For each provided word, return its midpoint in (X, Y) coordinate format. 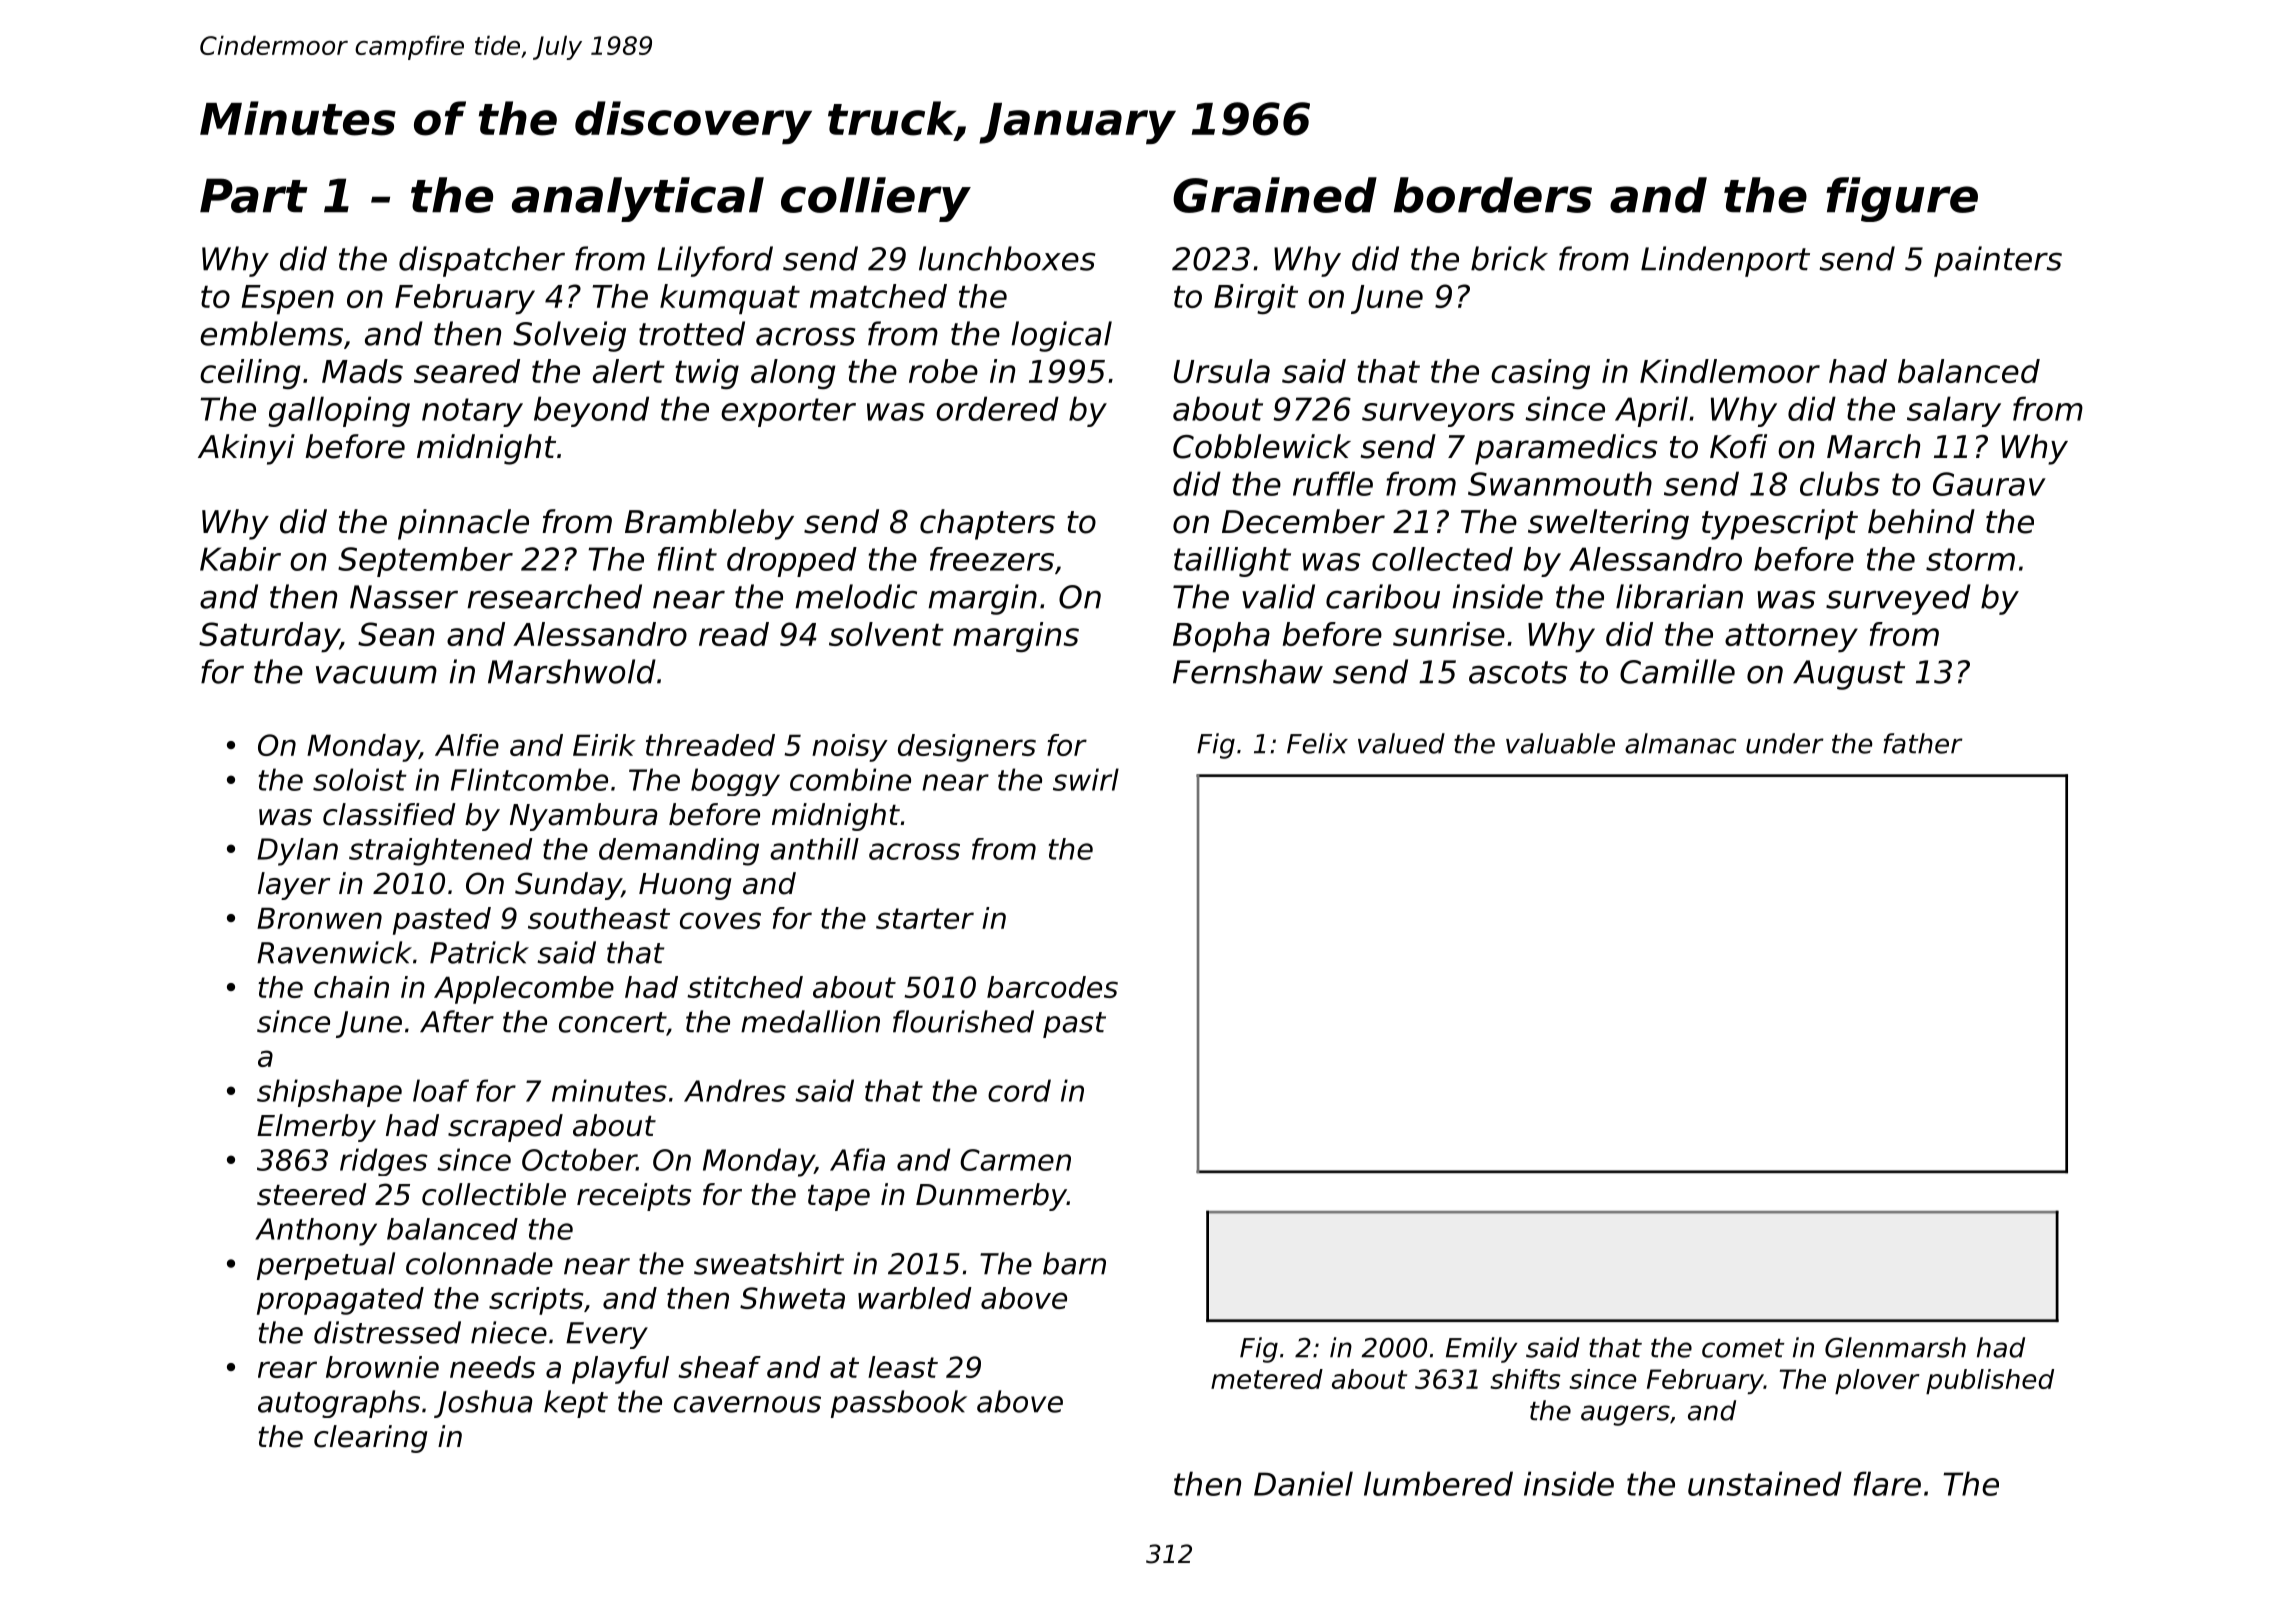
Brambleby (709, 524)
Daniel (1303, 1483)
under (1785, 743)
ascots (1518, 672)
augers (1625, 1415)
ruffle (1333, 483)
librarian (1679, 596)
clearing (371, 1439)
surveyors (1438, 415)
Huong (685, 886)
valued (1401, 743)
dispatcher (482, 261)
